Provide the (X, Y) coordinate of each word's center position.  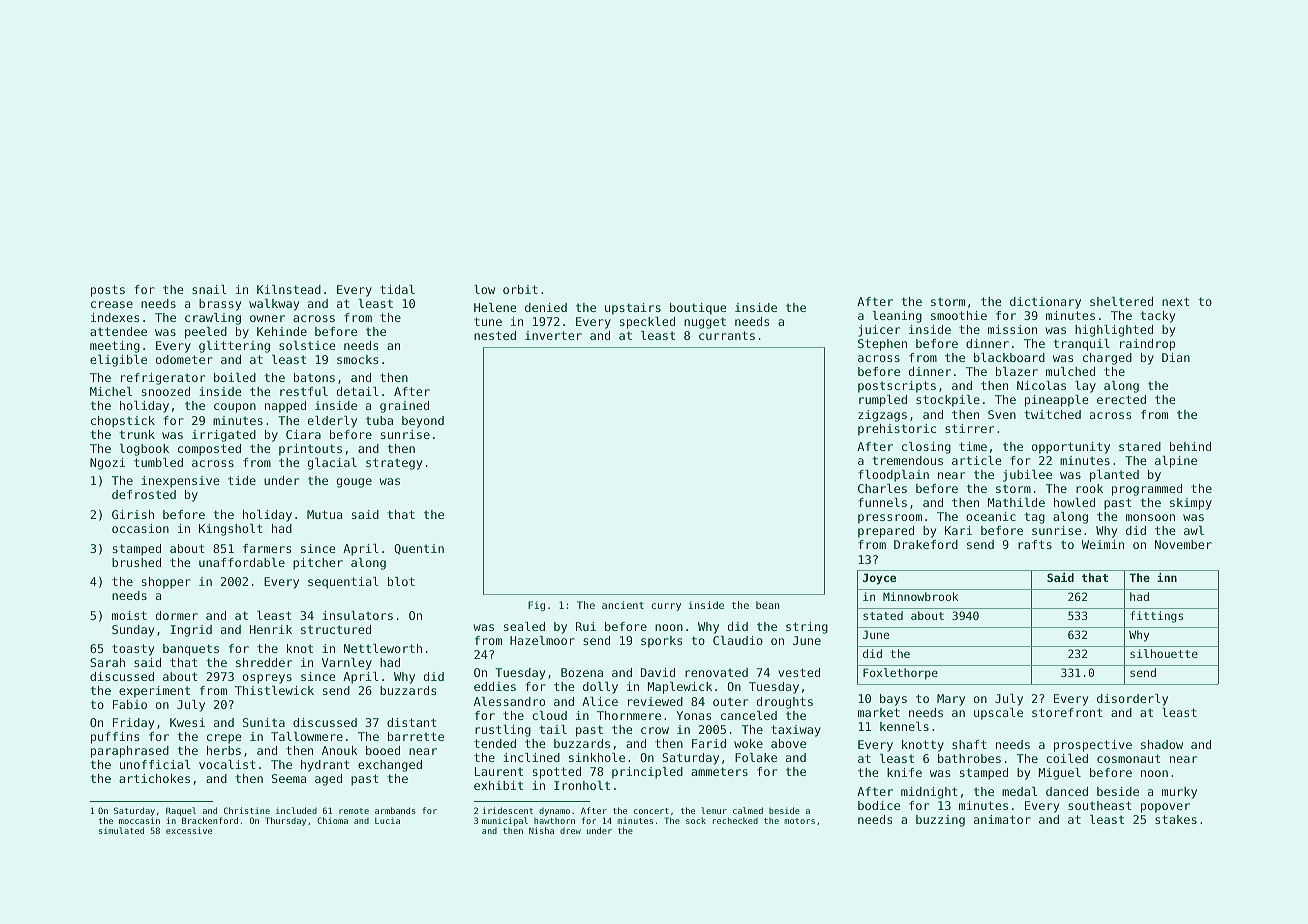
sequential (343, 583)
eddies (495, 686)
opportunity (1071, 448)
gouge (354, 483)
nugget (705, 323)
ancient (623, 605)
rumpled (883, 401)
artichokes (154, 778)
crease (112, 304)
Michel (111, 391)
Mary (951, 700)
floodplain (893, 476)
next (1176, 301)
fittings (1156, 617)
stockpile (948, 401)
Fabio (130, 704)
